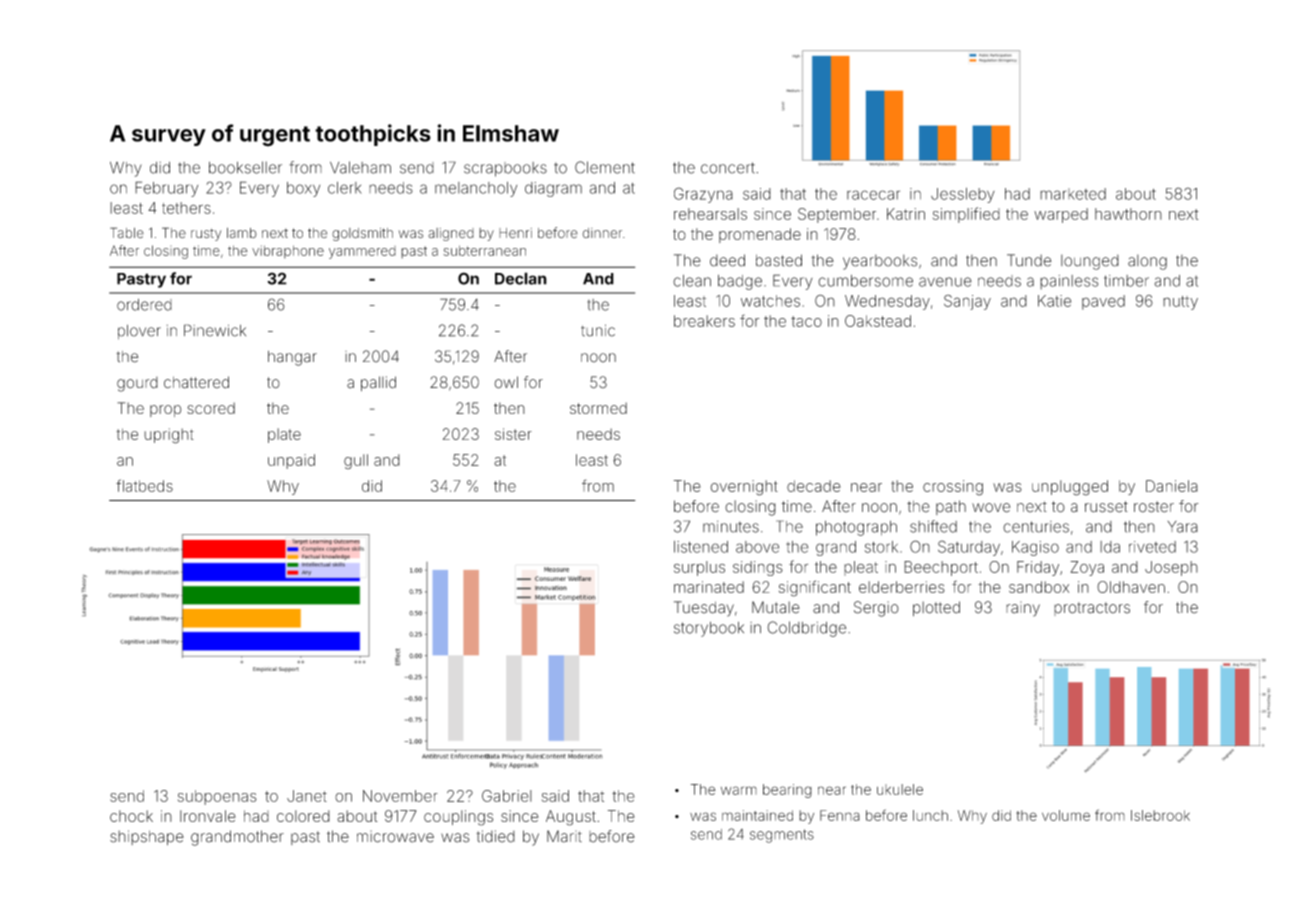  What do you see at coordinates (709, 587) in the image?
I see `marinated` at bounding box center [709, 587].
